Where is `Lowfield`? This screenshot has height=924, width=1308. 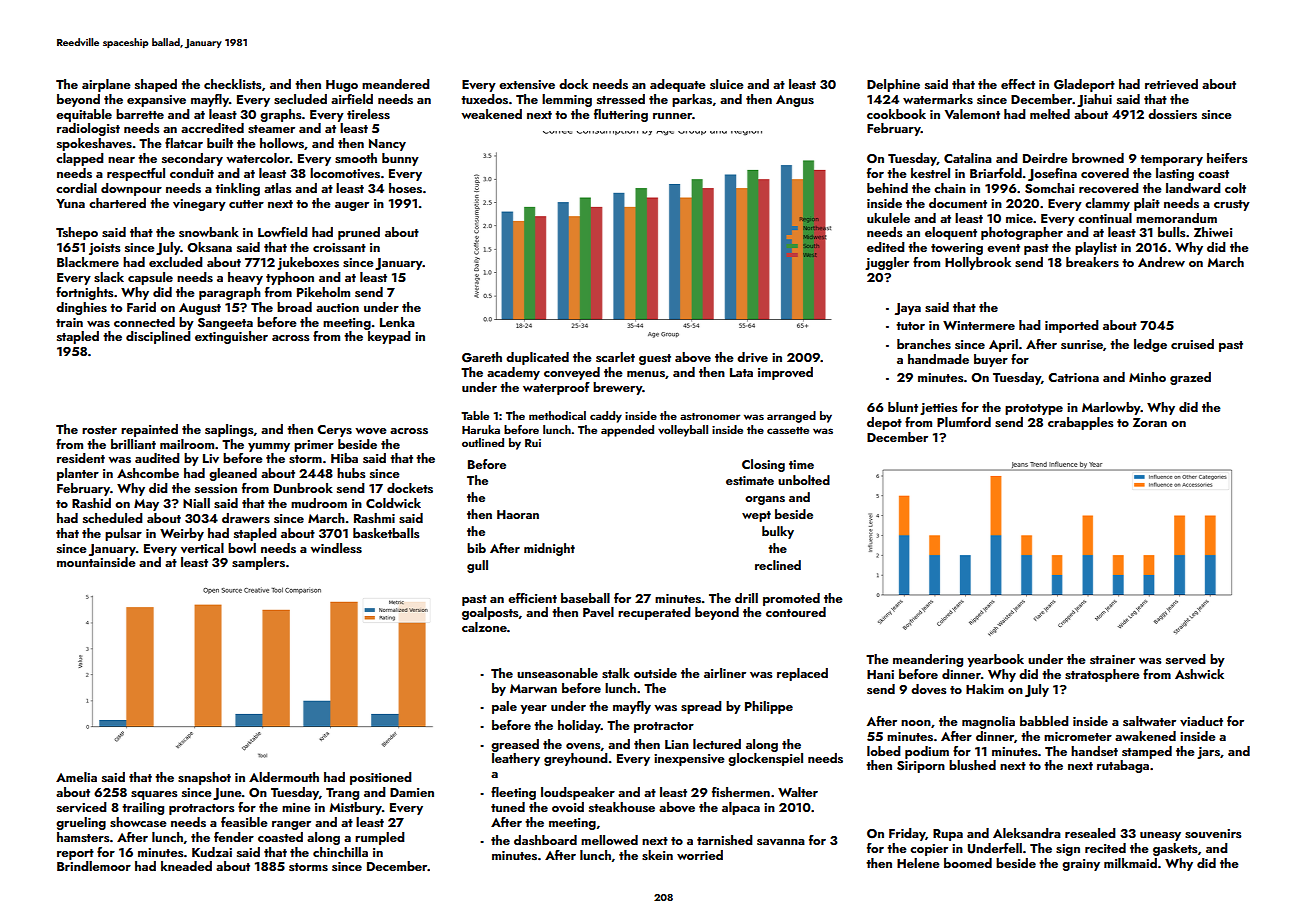
Lowfield is located at coordinates (283, 232).
